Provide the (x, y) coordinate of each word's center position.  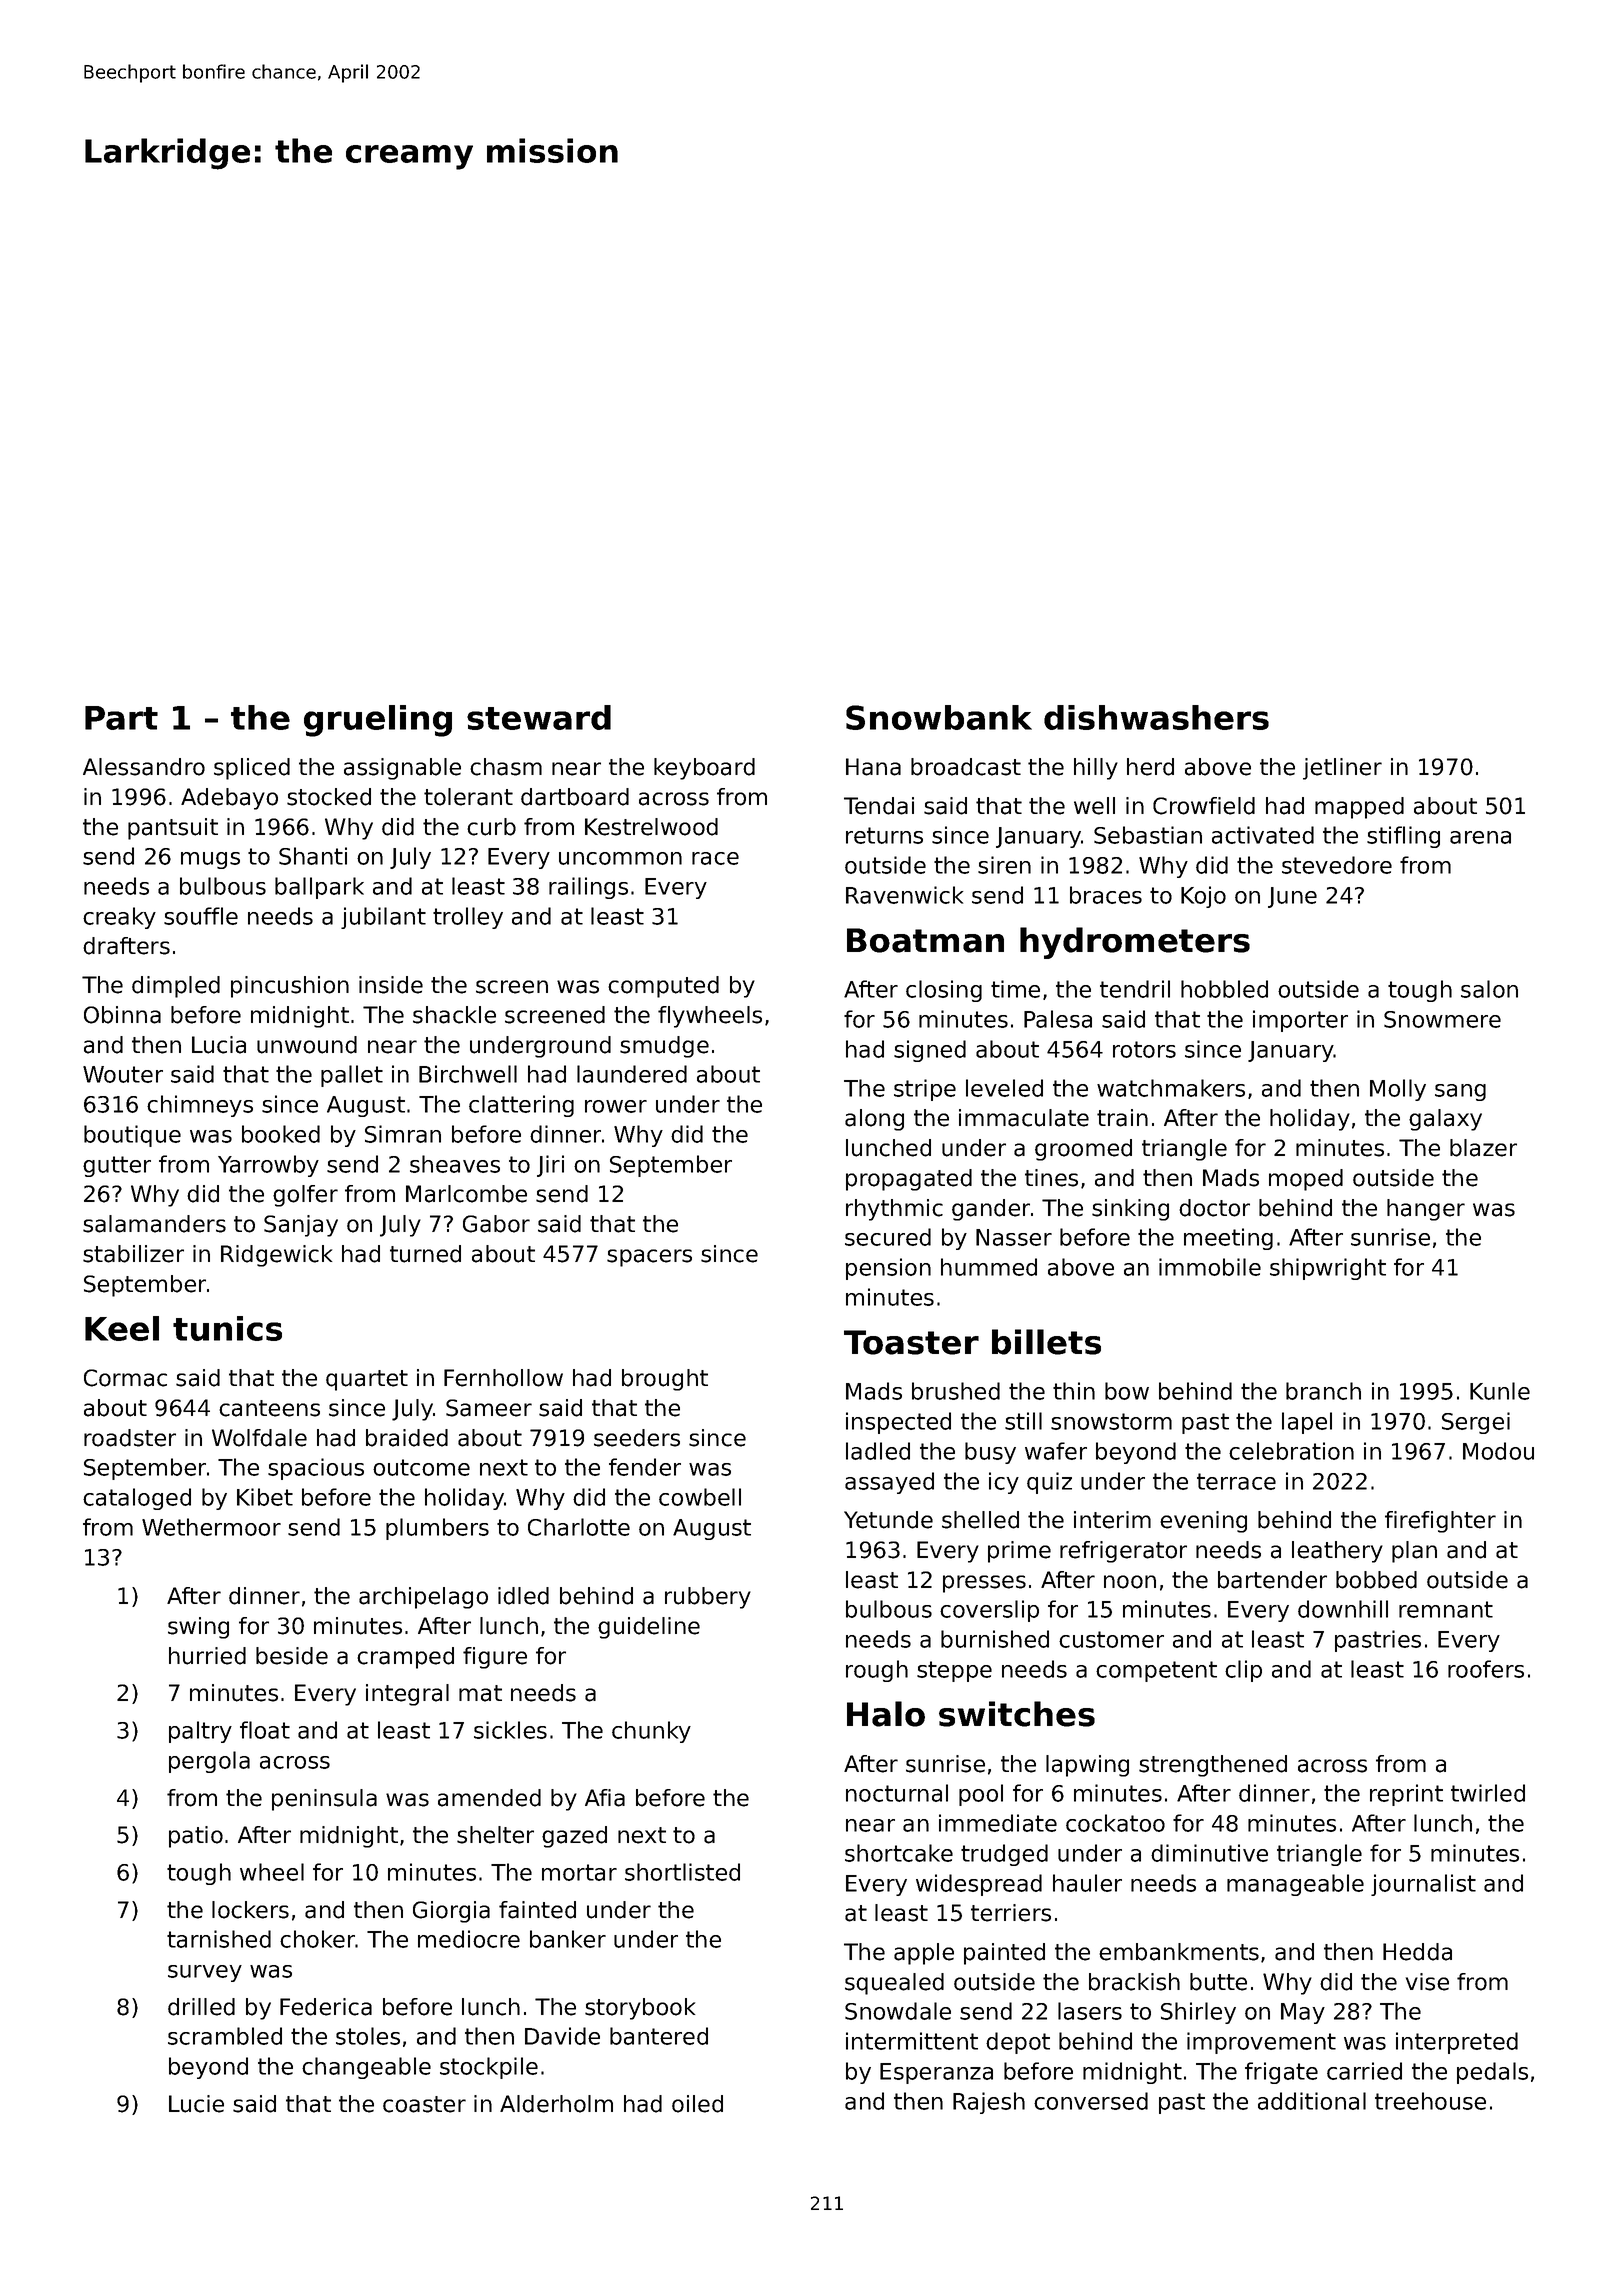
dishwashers (1156, 717)
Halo (886, 1714)
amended (489, 1798)
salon (1489, 989)
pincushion (290, 987)
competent (1156, 1671)
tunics (227, 1328)
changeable (366, 2068)
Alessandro (144, 767)
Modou (1498, 1451)
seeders (637, 1438)
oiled (697, 2104)
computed (663, 987)
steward (539, 717)
